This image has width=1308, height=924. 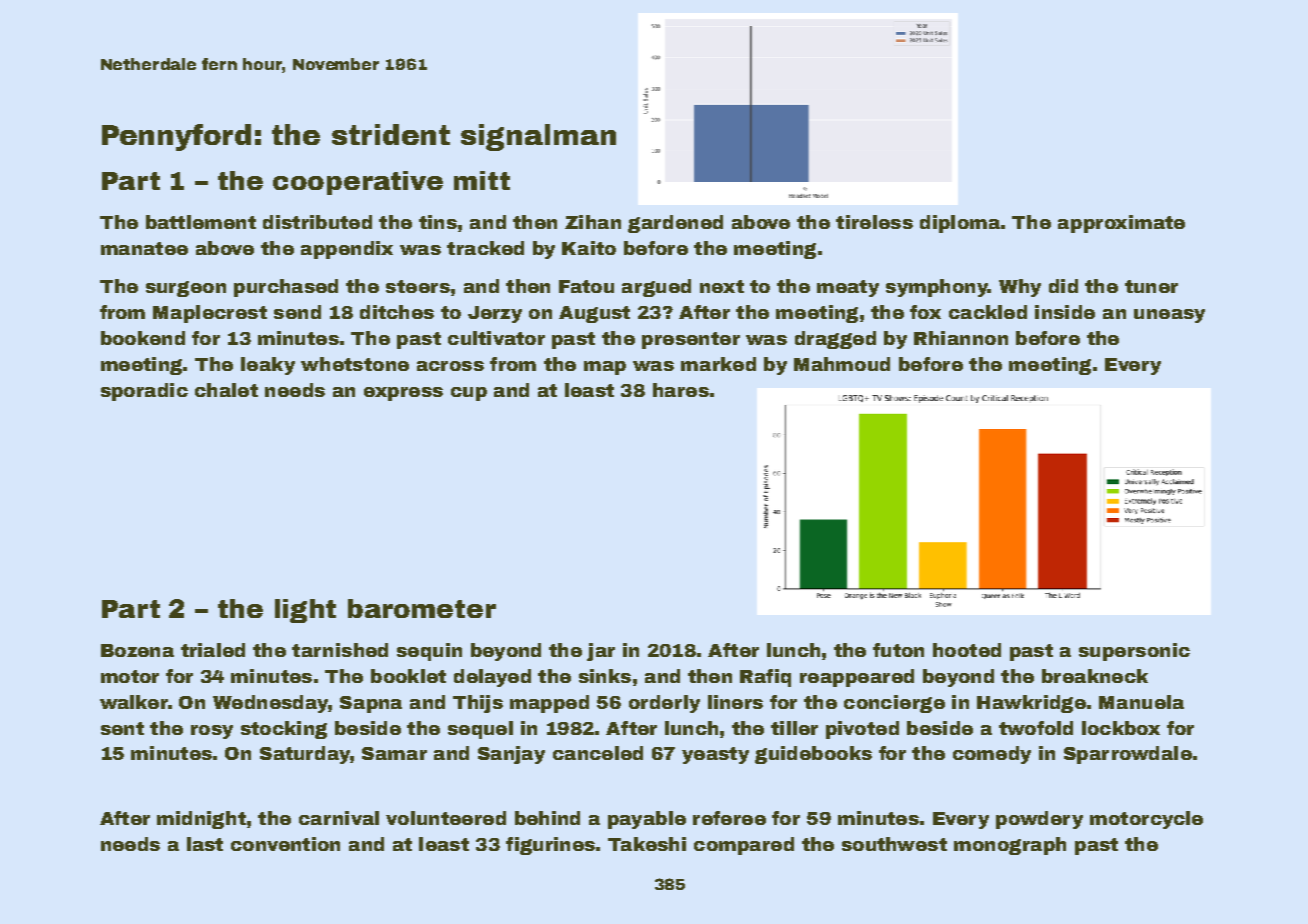 What do you see at coordinates (1134, 652) in the image?
I see `supersonic` at bounding box center [1134, 652].
